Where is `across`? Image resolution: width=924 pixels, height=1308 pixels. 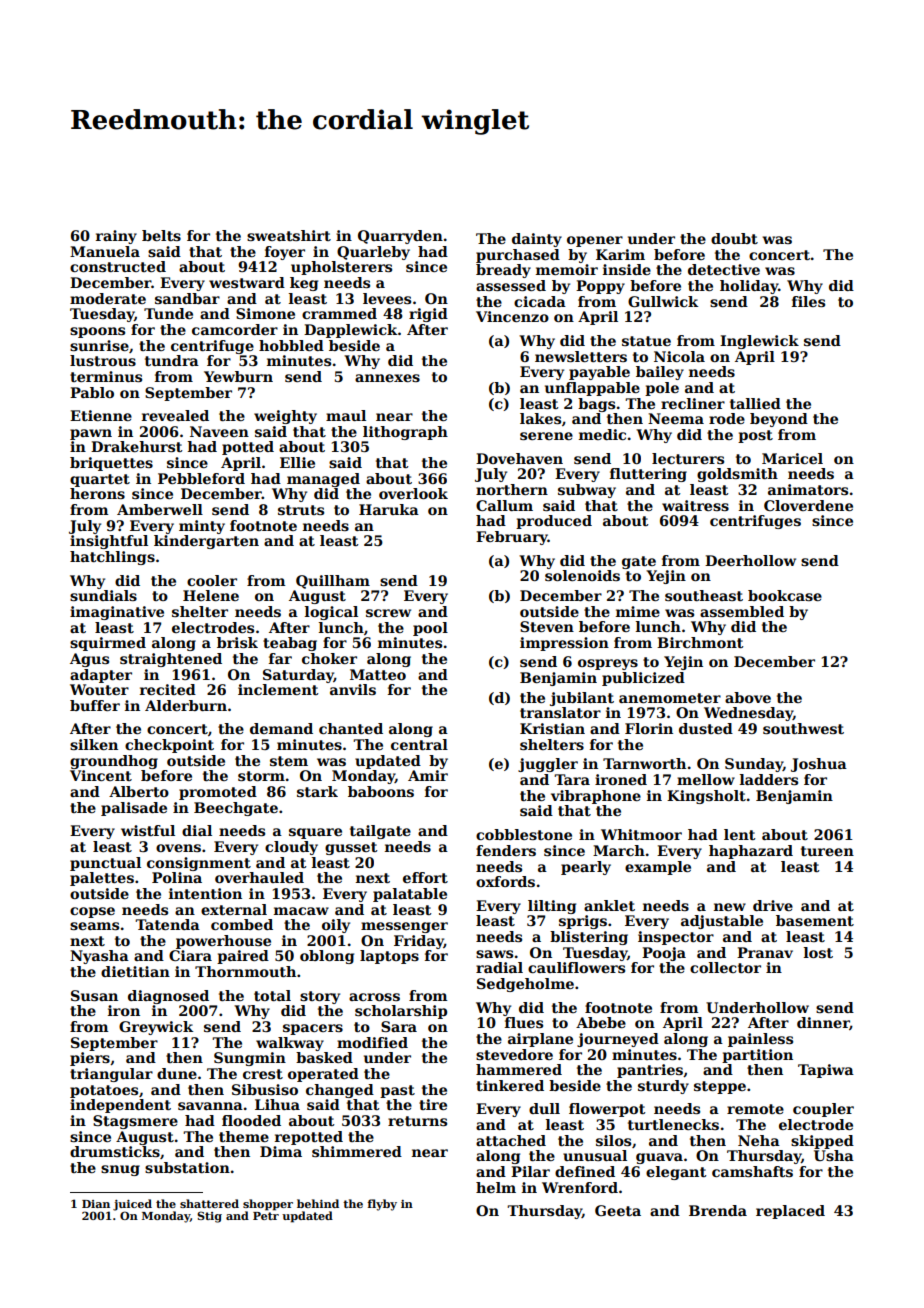
across is located at coordinates (374, 997).
